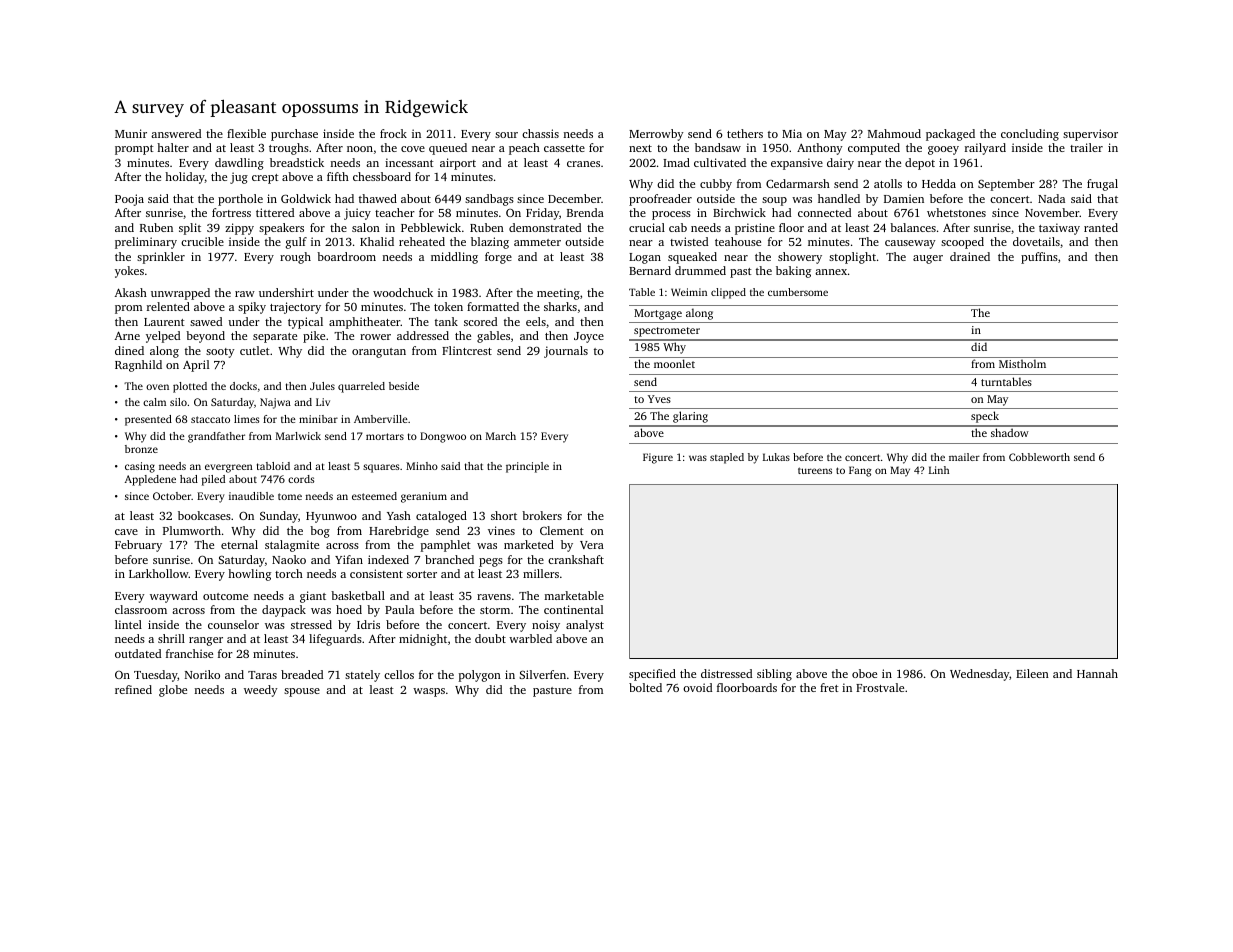 This screenshot has width=1233, height=952. Describe the element at coordinates (839, 198) in the screenshot. I see `handled` at that location.
